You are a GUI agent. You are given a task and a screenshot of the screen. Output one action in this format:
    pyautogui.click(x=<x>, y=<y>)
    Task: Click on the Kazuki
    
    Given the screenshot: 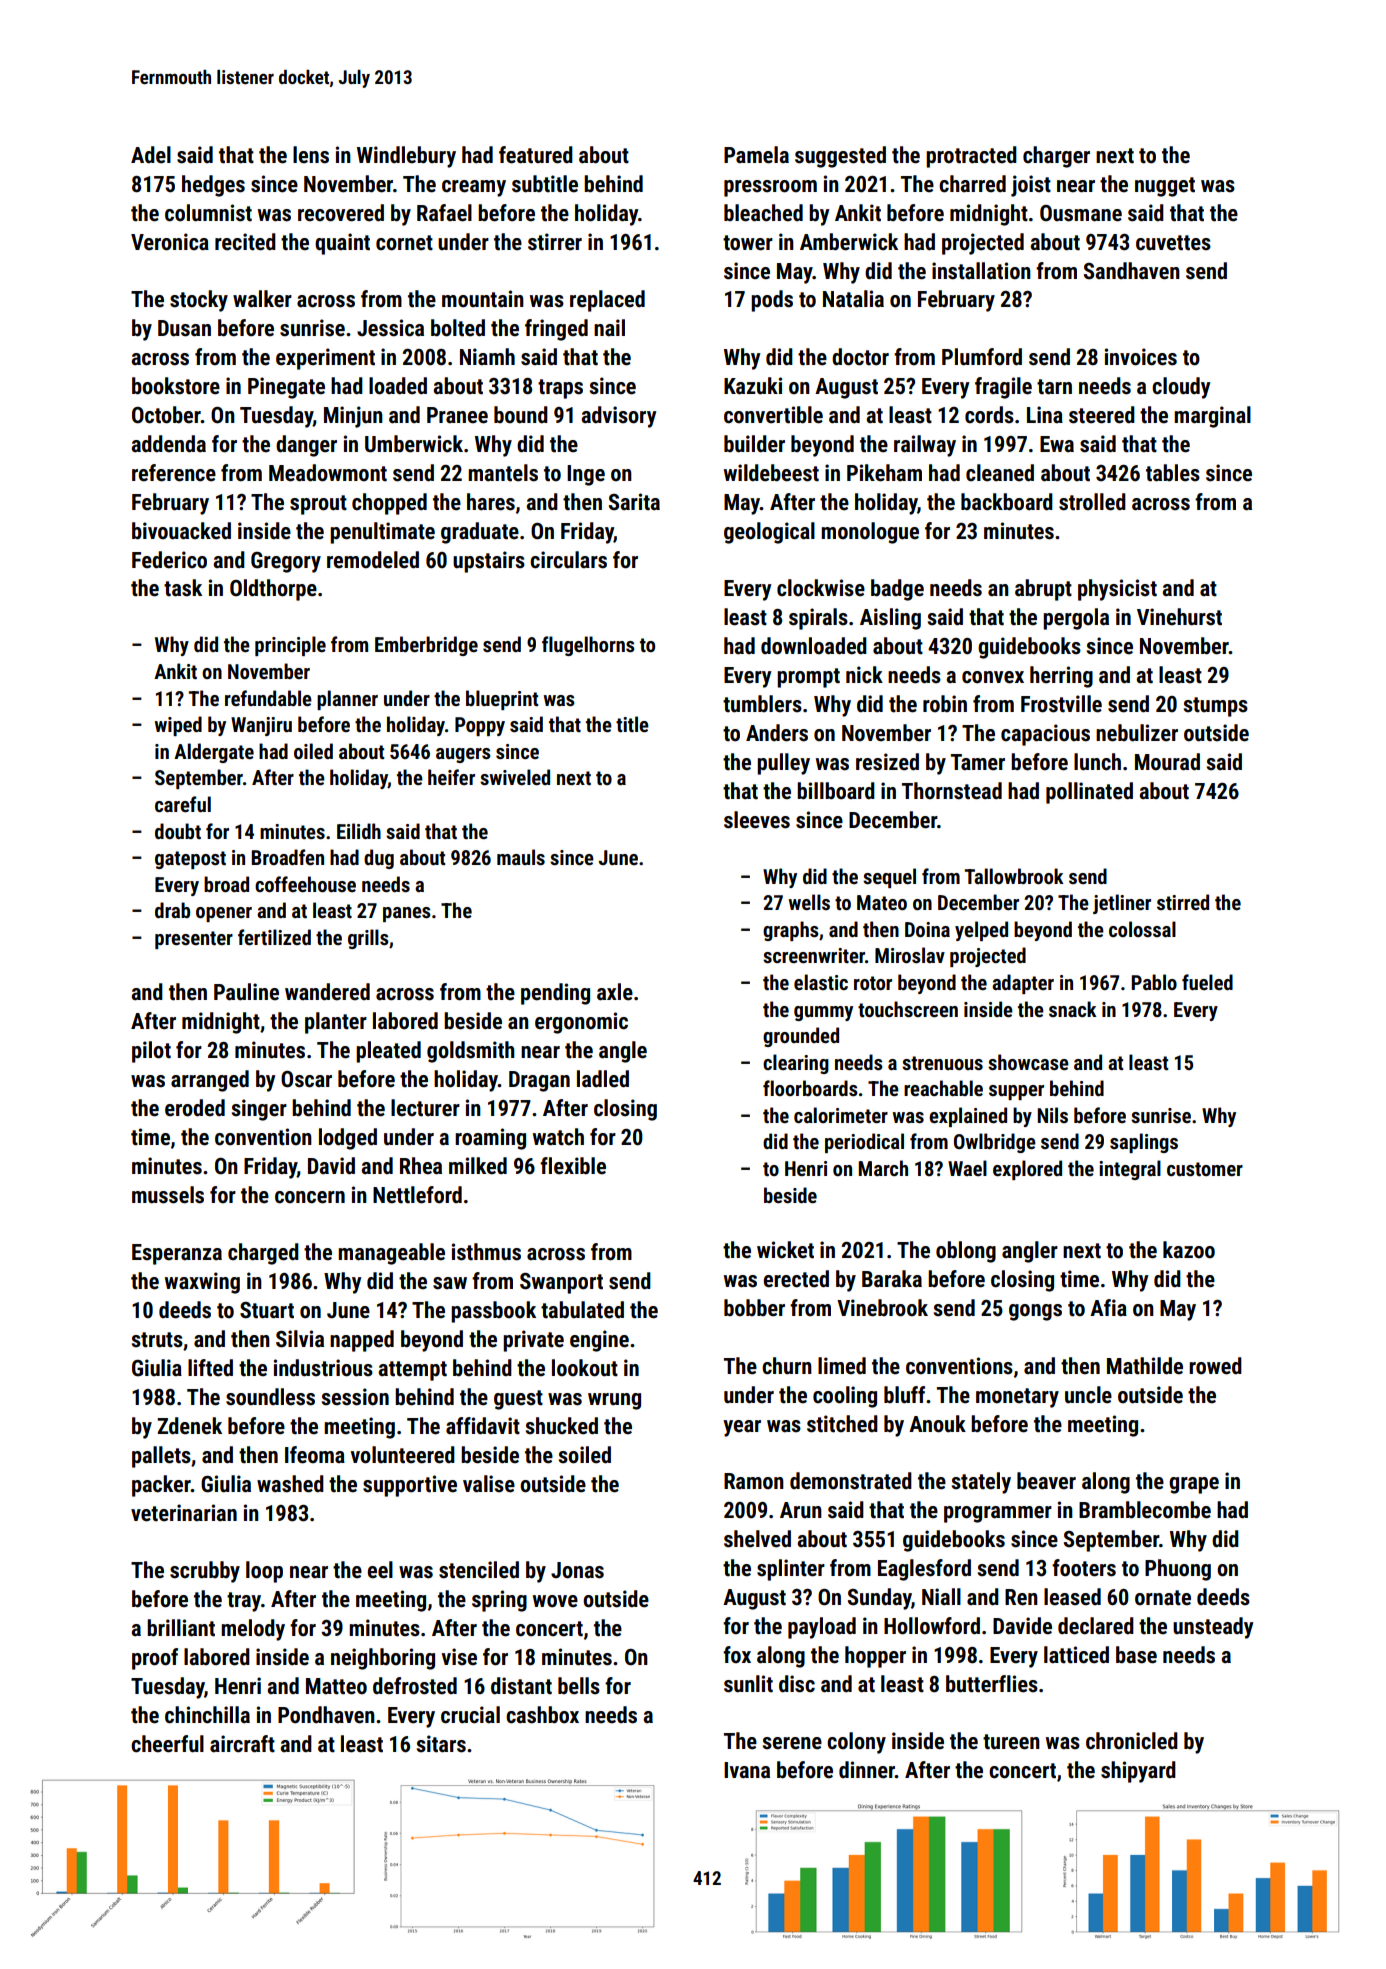 What is the action you would take?
    pyautogui.click(x=753, y=386)
